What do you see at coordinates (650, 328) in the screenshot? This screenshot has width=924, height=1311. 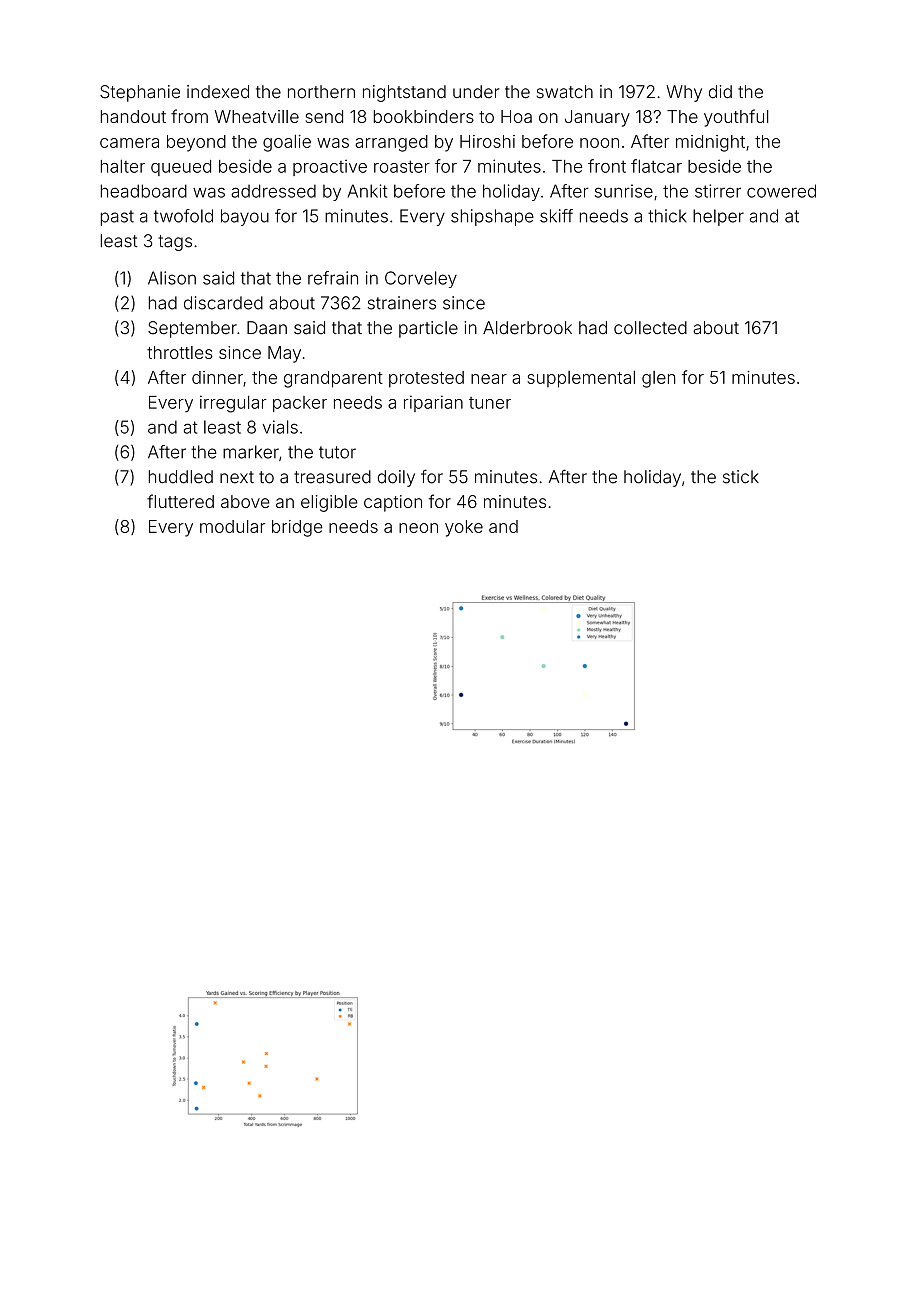 I see `collected` at bounding box center [650, 328].
